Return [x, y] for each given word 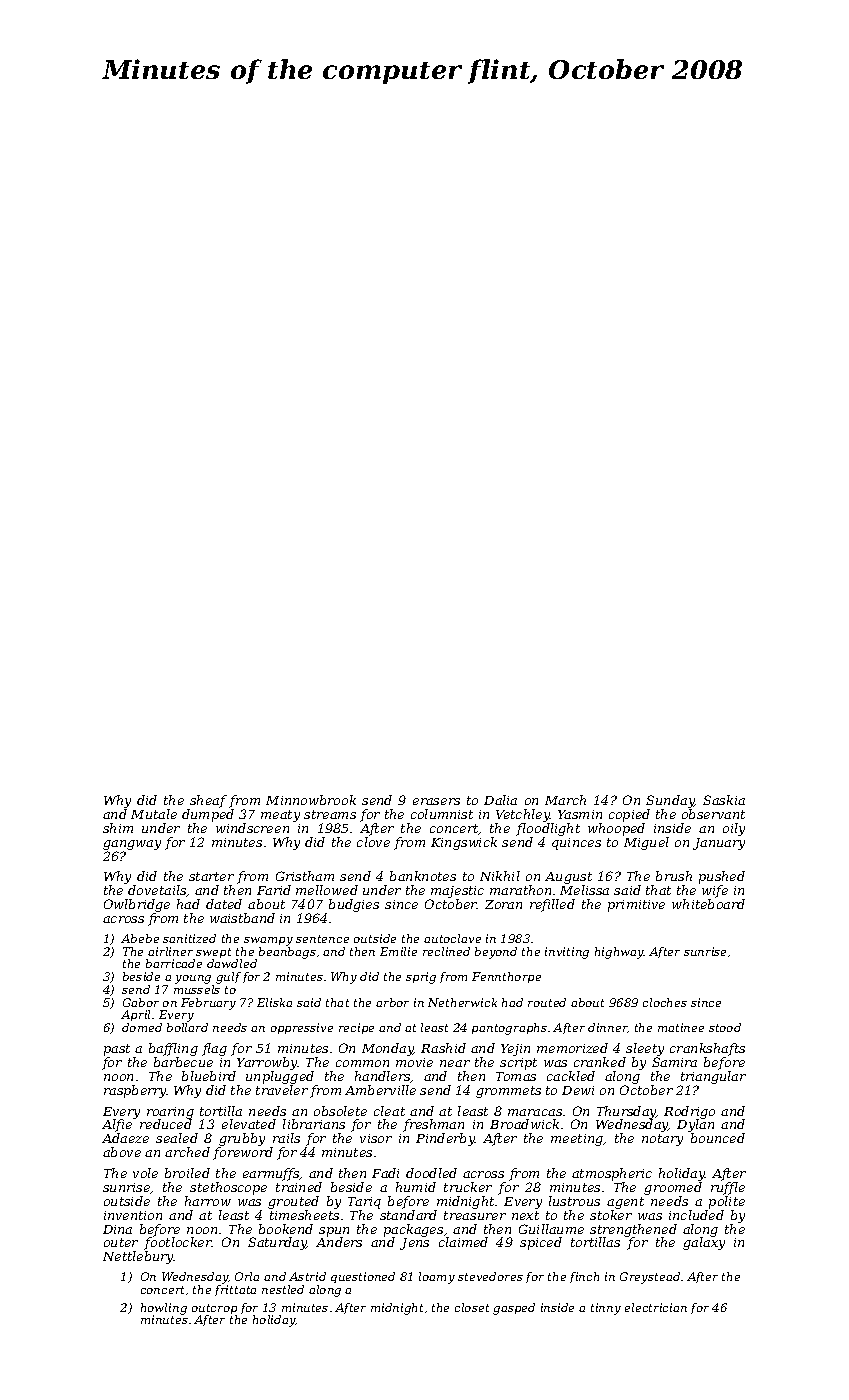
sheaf [208, 801]
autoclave [452, 938]
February [208, 1004]
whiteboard [708, 904]
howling [164, 1309]
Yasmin [580, 814]
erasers [436, 801]
